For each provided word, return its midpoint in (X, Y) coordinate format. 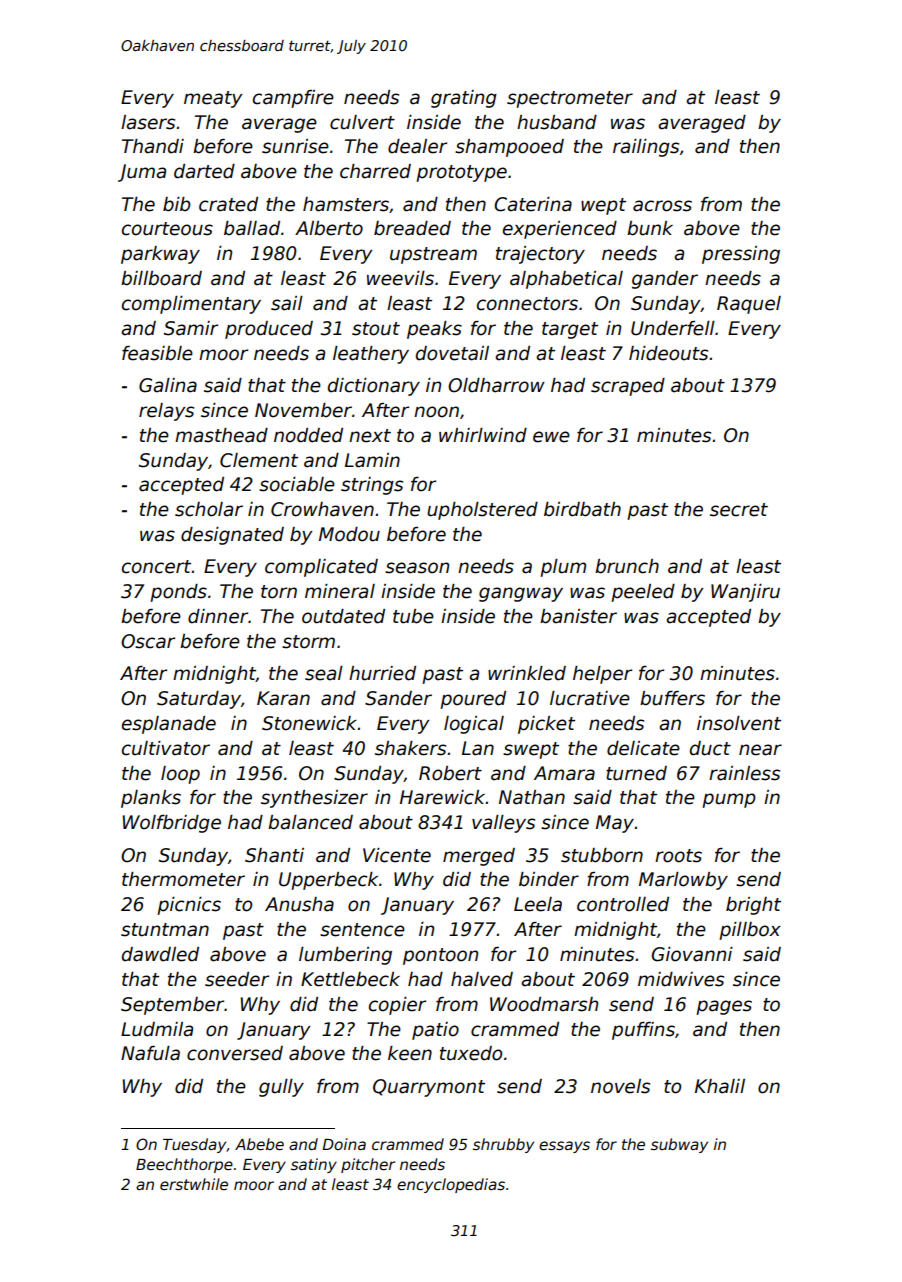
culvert (362, 122)
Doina (344, 1144)
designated (232, 536)
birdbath (582, 509)
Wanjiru (745, 593)
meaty (213, 99)
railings (646, 148)
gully (281, 1088)
